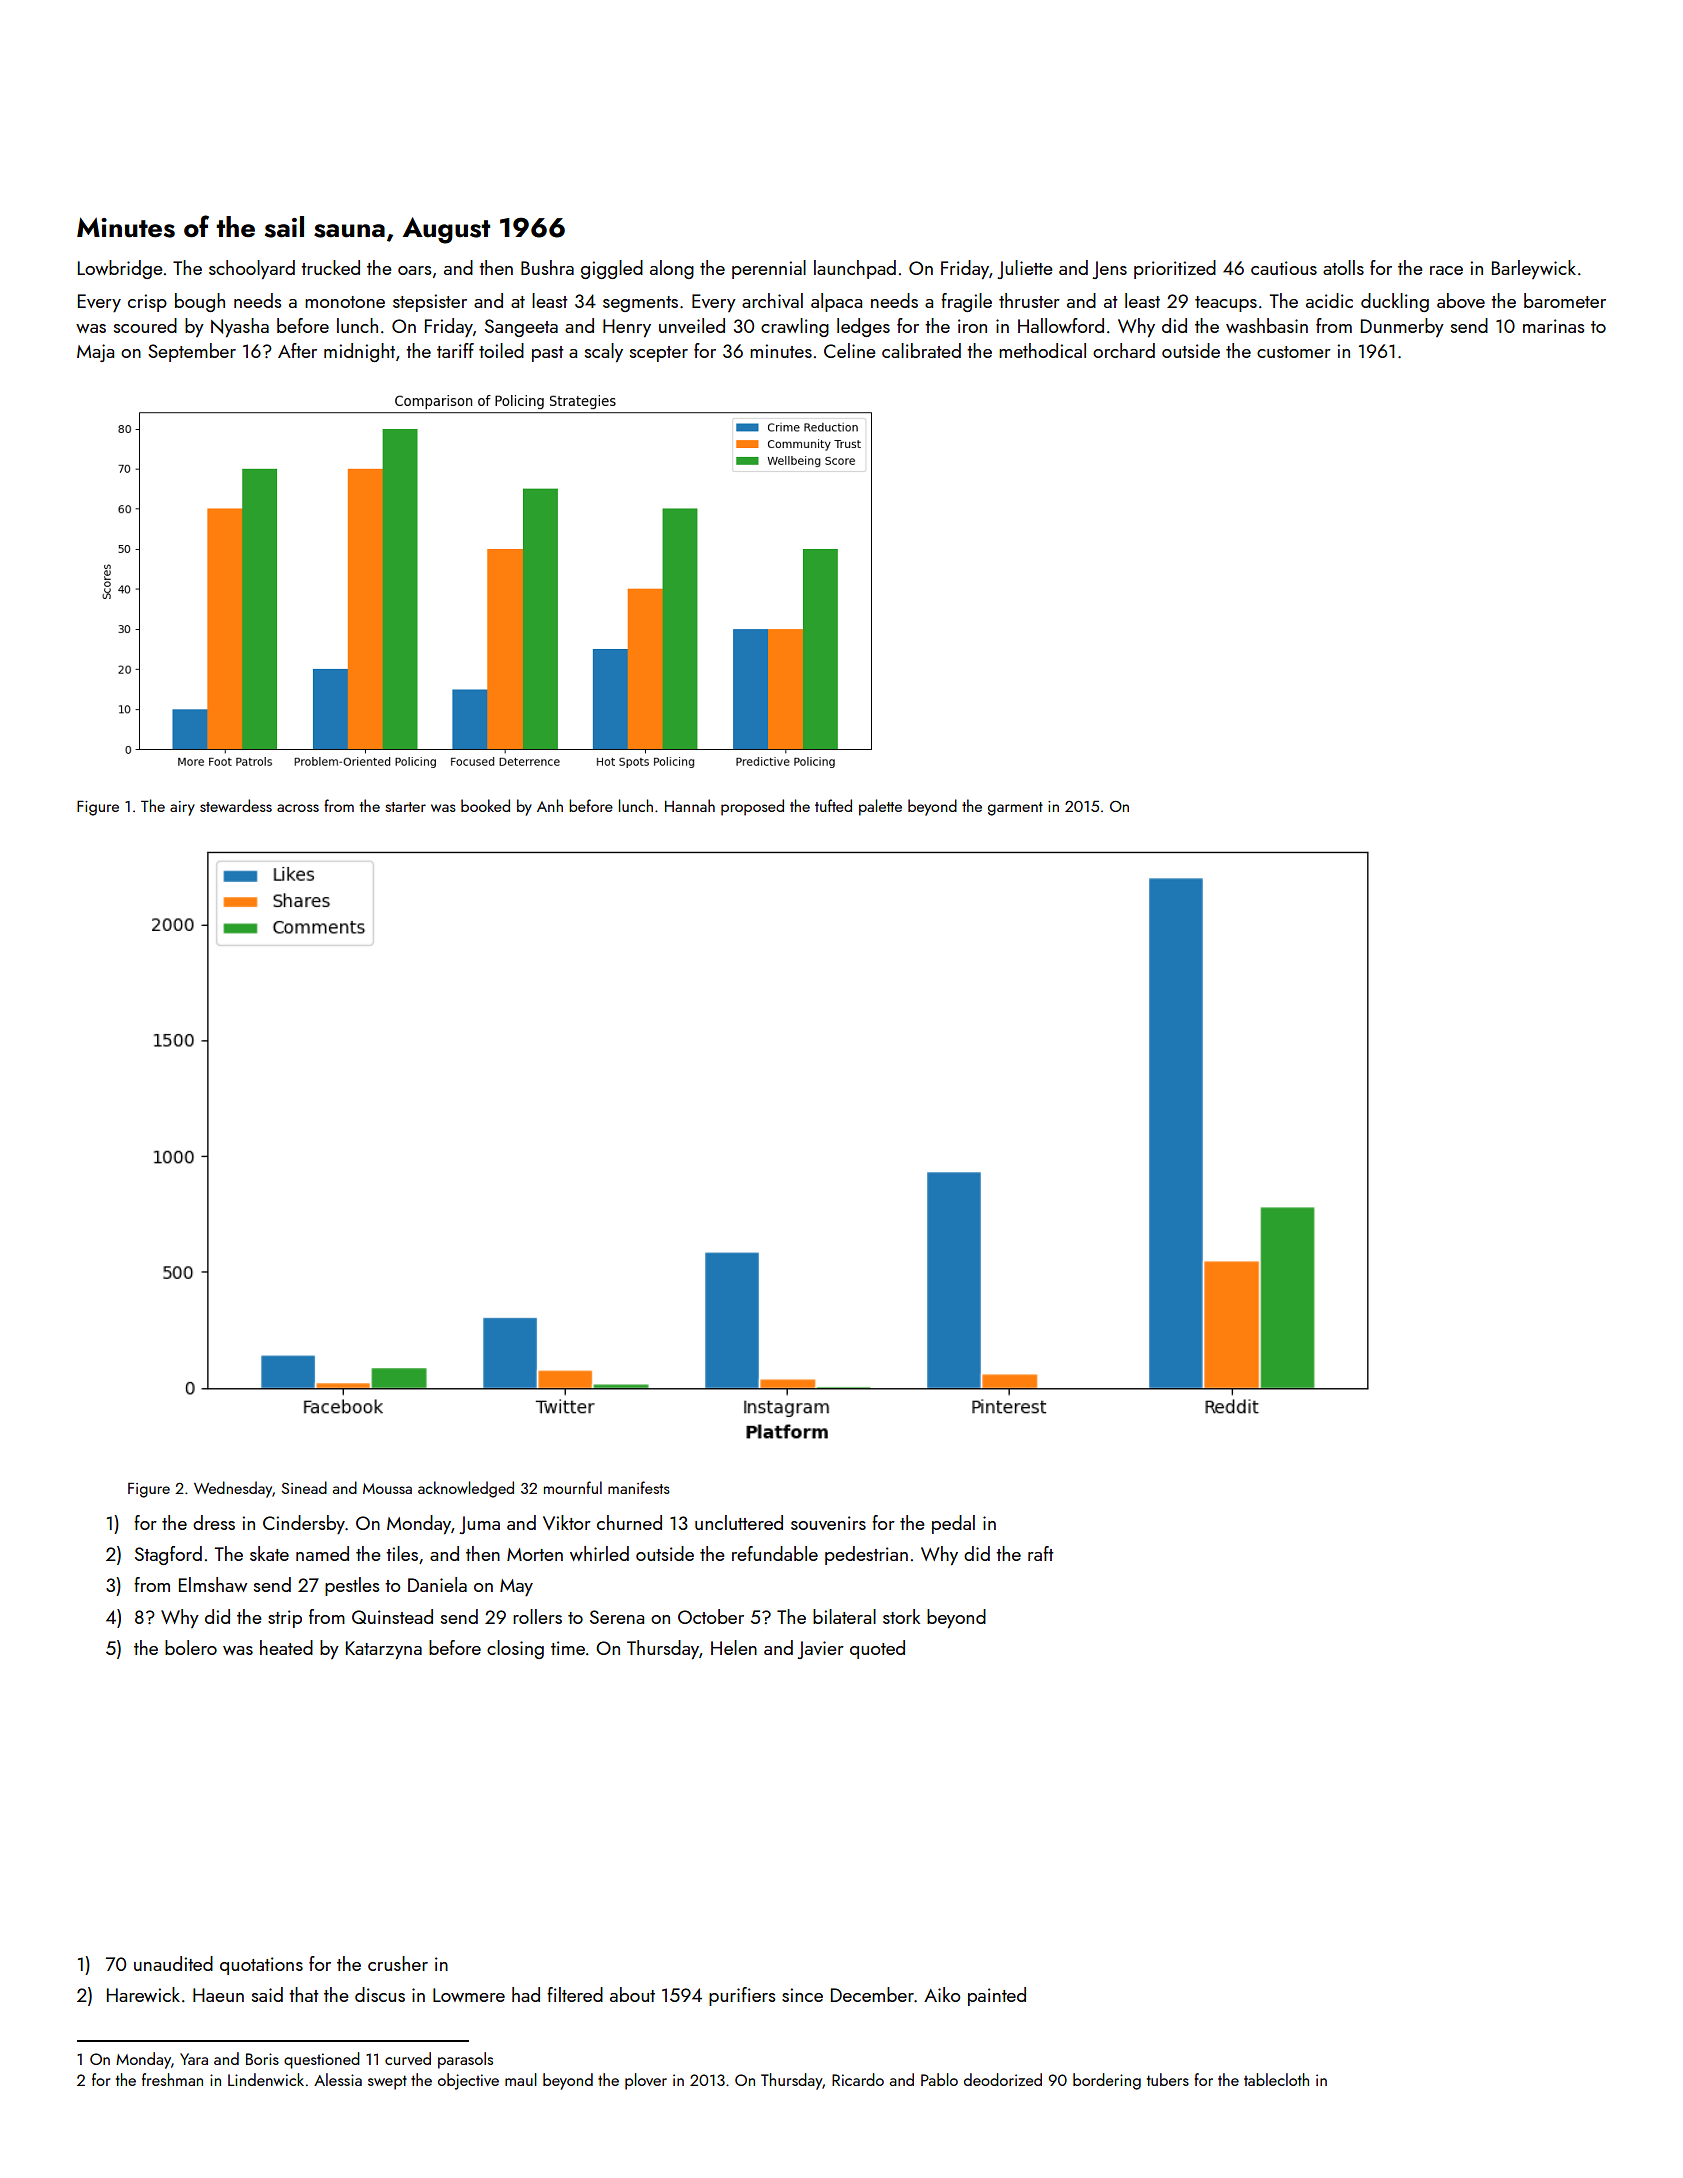 This screenshot has width=1683, height=2178. What do you see at coordinates (172, 2079) in the screenshot?
I see `freshman` at bounding box center [172, 2079].
